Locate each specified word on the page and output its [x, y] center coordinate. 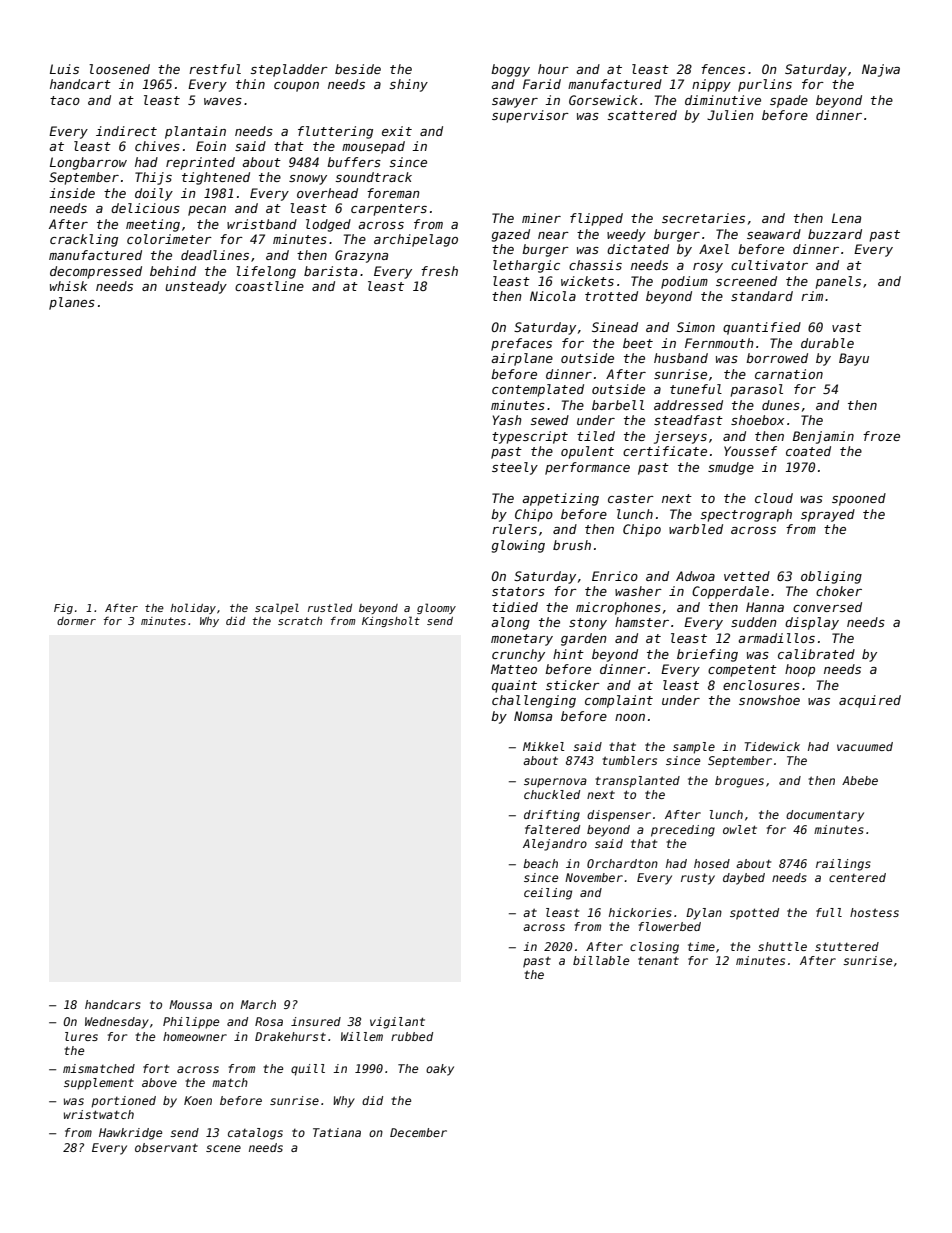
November [594, 877]
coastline [269, 286]
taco [65, 100]
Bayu [854, 359]
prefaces [521, 344]
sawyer [515, 103]
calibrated [816, 654]
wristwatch [99, 1114]
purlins [765, 85]
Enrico [615, 576]
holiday [193, 608]
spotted [754, 914]
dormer [76, 621]
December [418, 1132]
